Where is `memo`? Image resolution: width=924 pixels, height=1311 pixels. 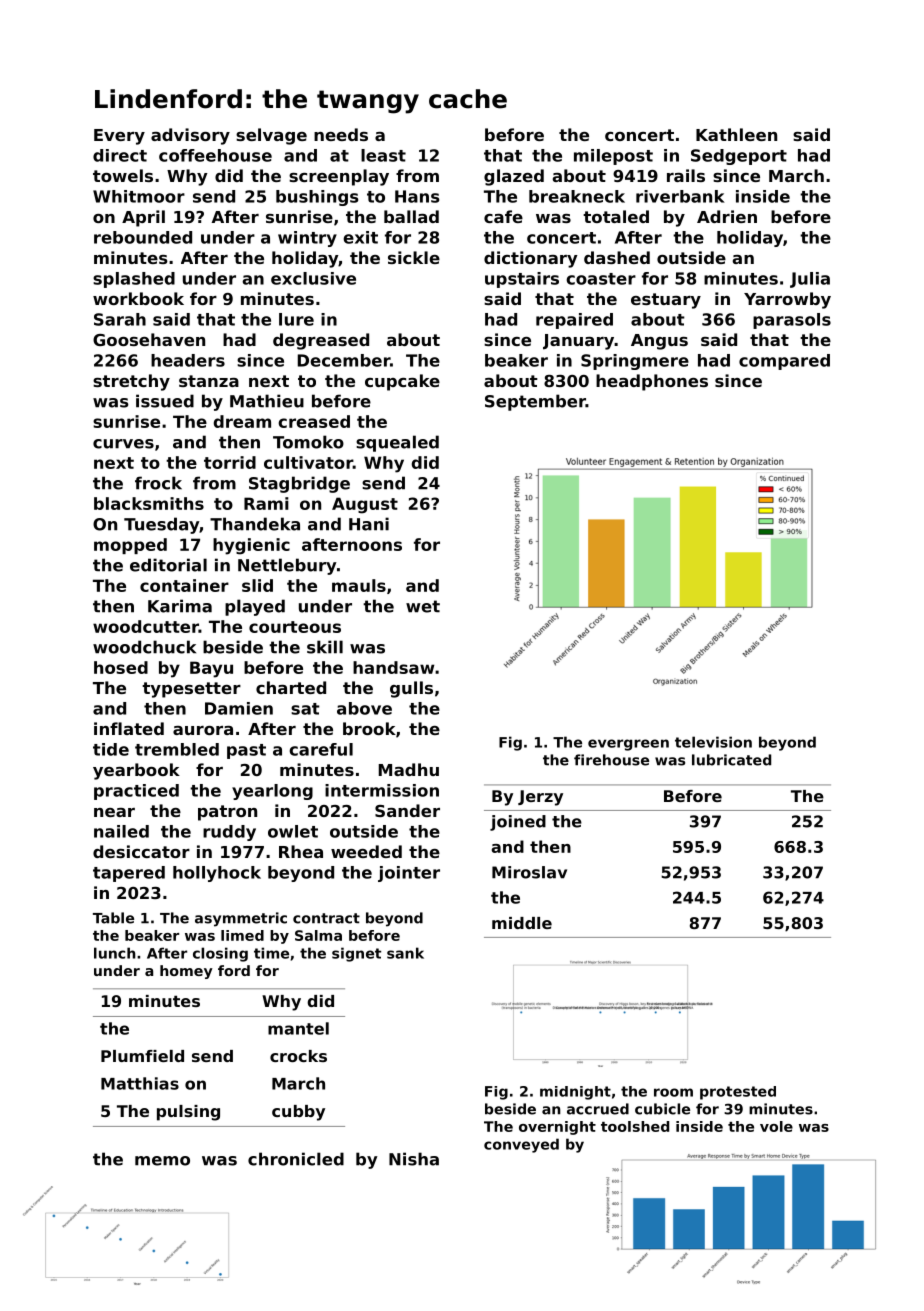
memo is located at coordinates (162, 1161).
